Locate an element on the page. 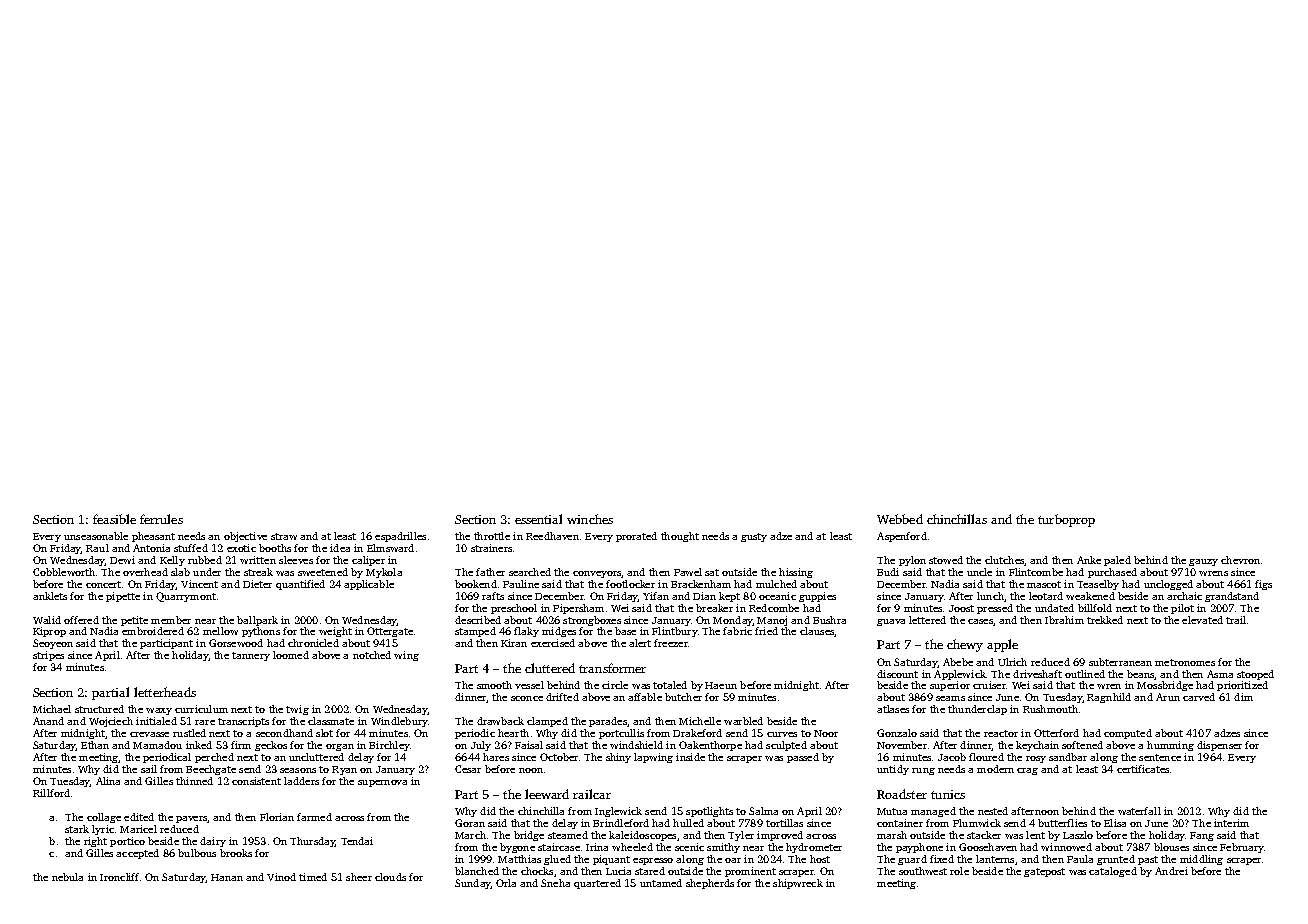  nebula is located at coordinates (67, 877).
